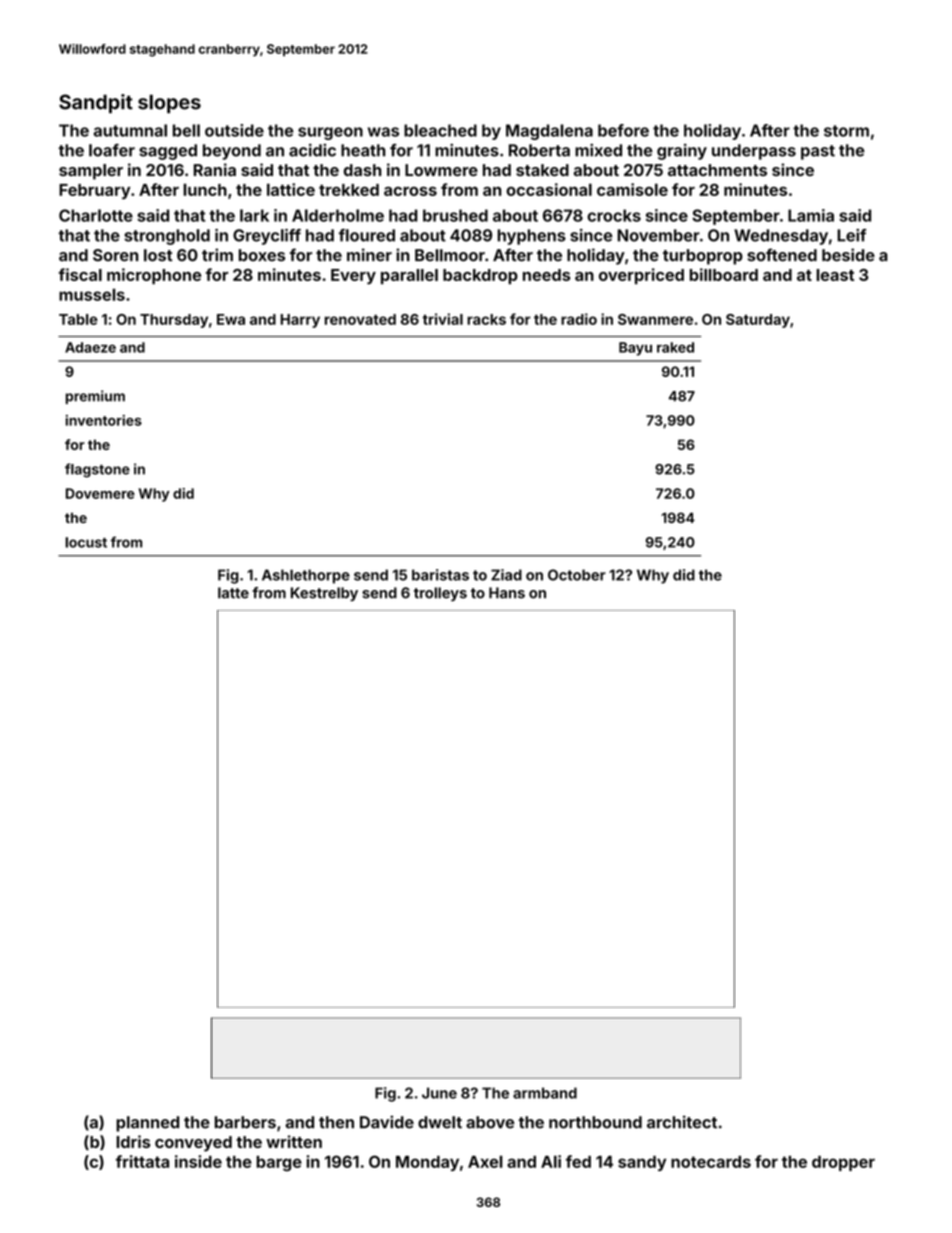 Image resolution: width=952 pixels, height=1233 pixels. What do you see at coordinates (168, 152) in the page?
I see `sagged` at bounding box center [168, 152].
